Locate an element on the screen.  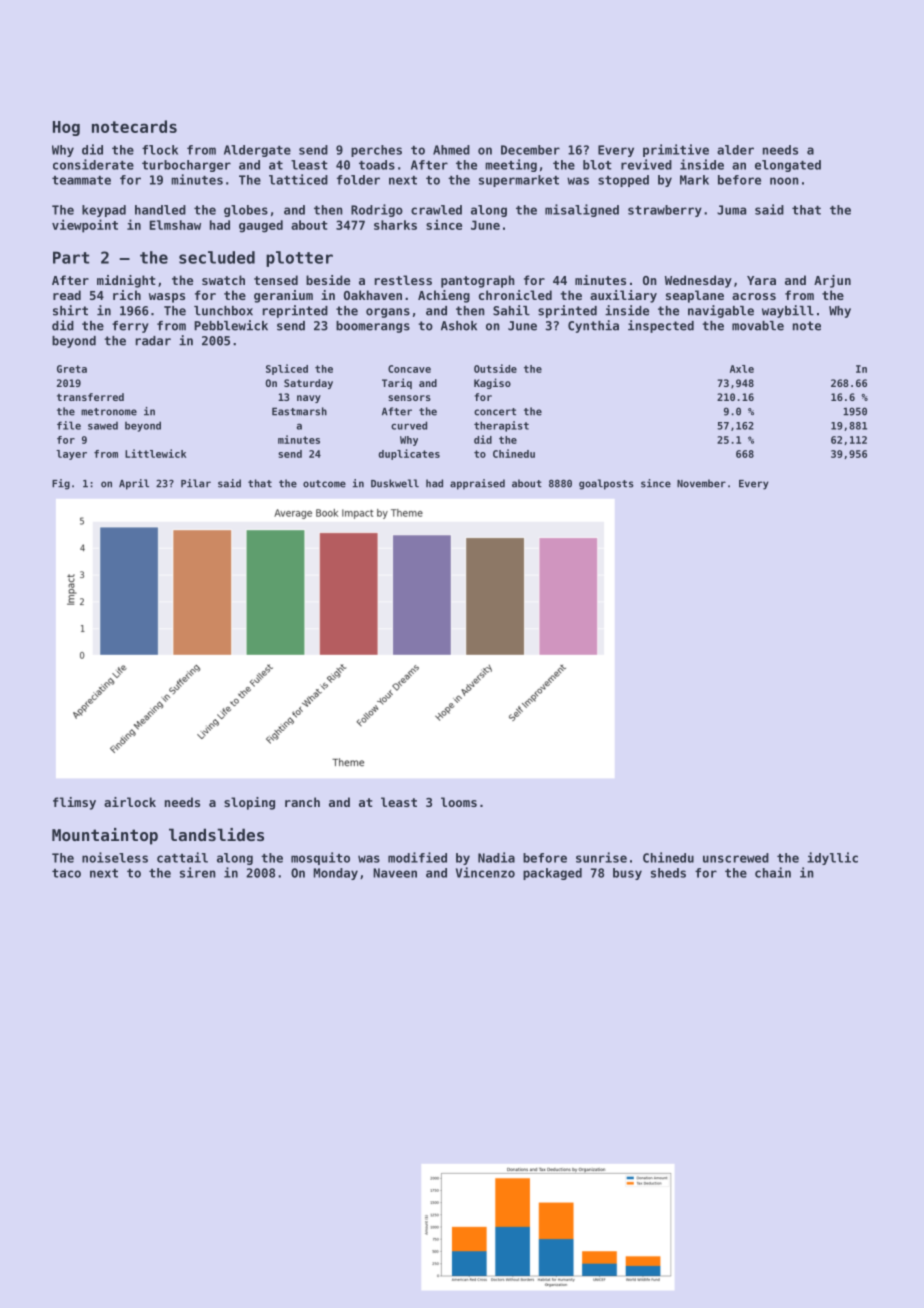
sawed is located at coordinates (103, 425).
